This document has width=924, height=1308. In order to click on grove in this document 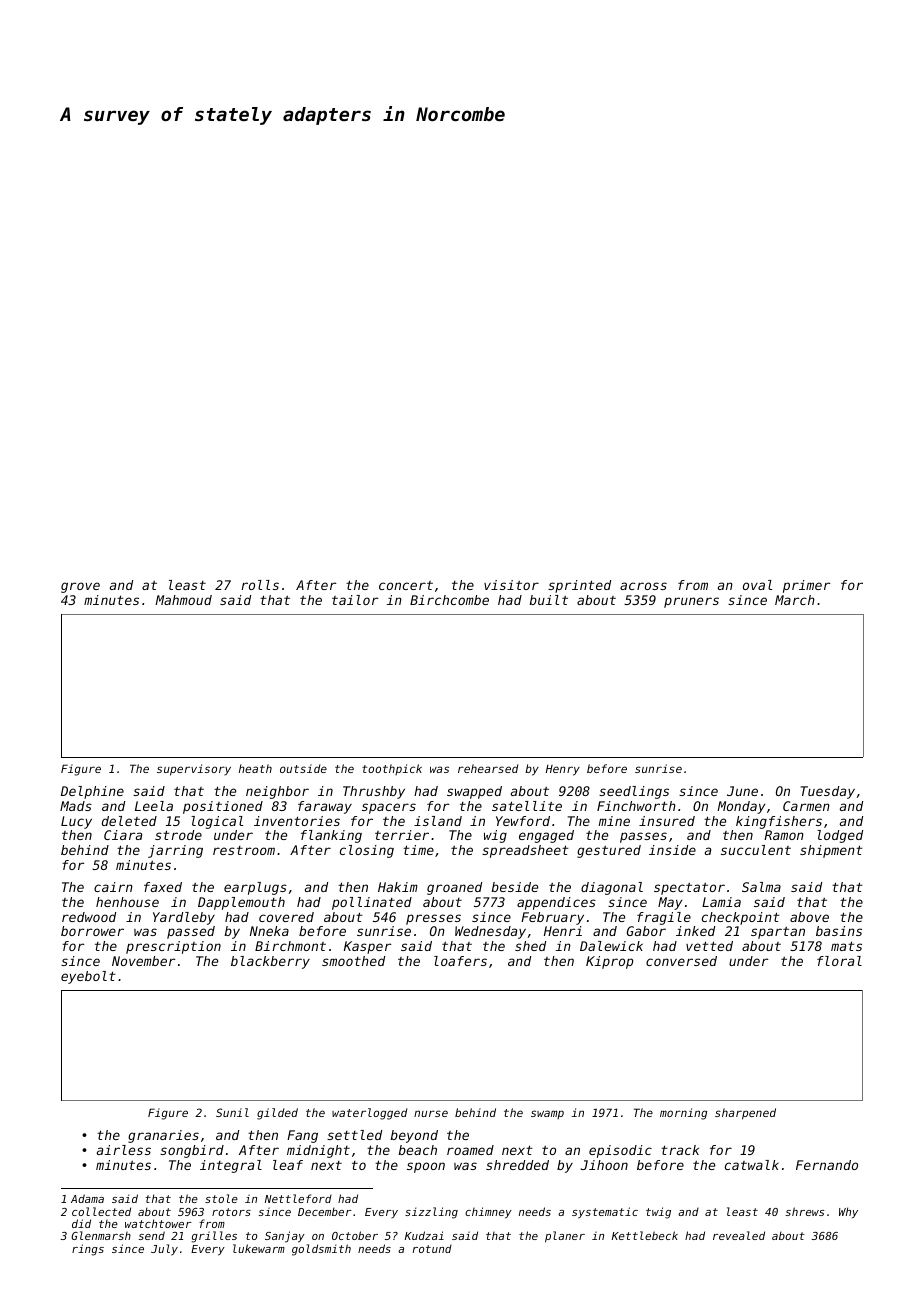, I will do `click(80, 587)`.
